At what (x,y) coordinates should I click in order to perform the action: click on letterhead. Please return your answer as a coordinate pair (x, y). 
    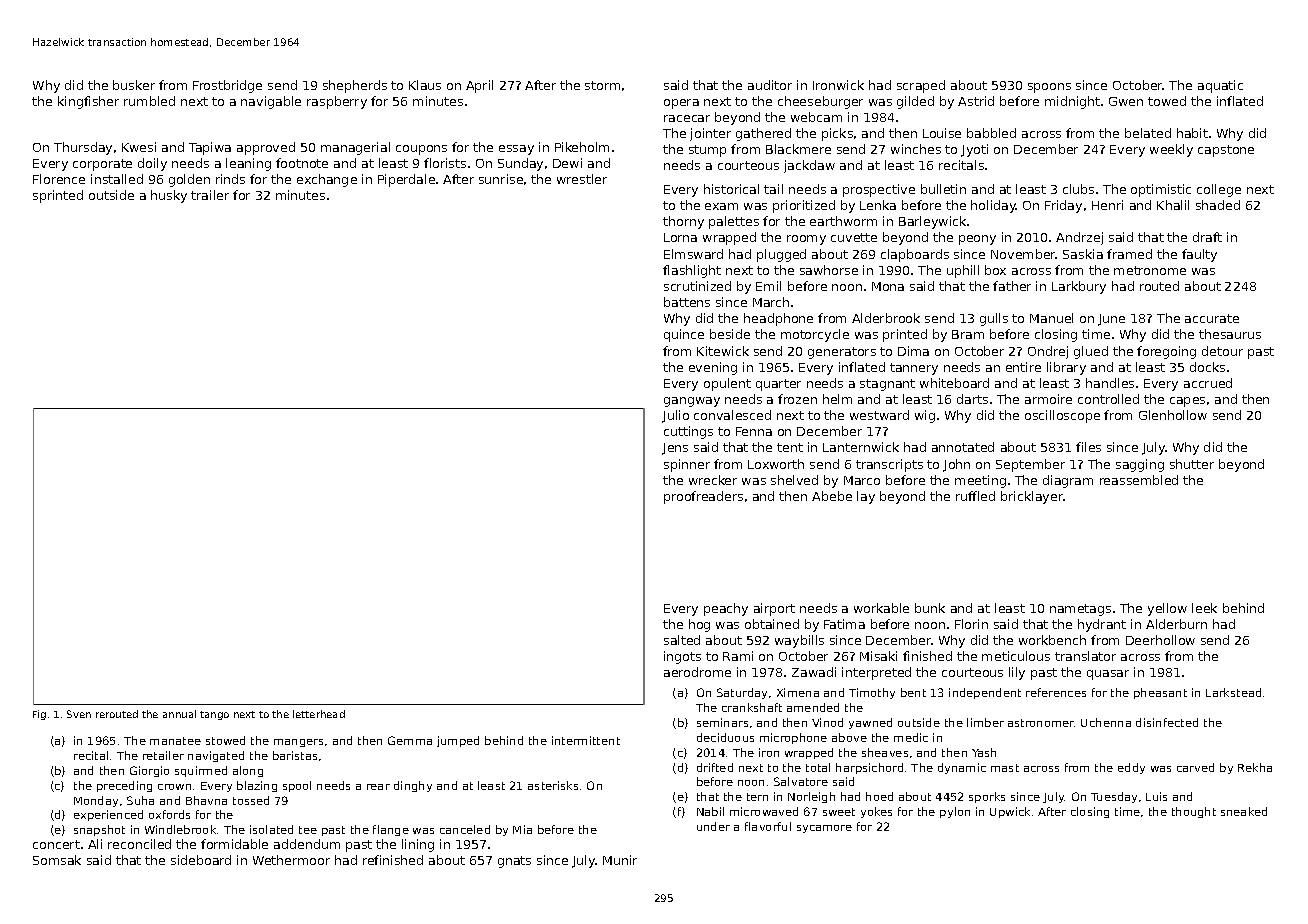
    Looking at the image, I should click on (319, 714).
